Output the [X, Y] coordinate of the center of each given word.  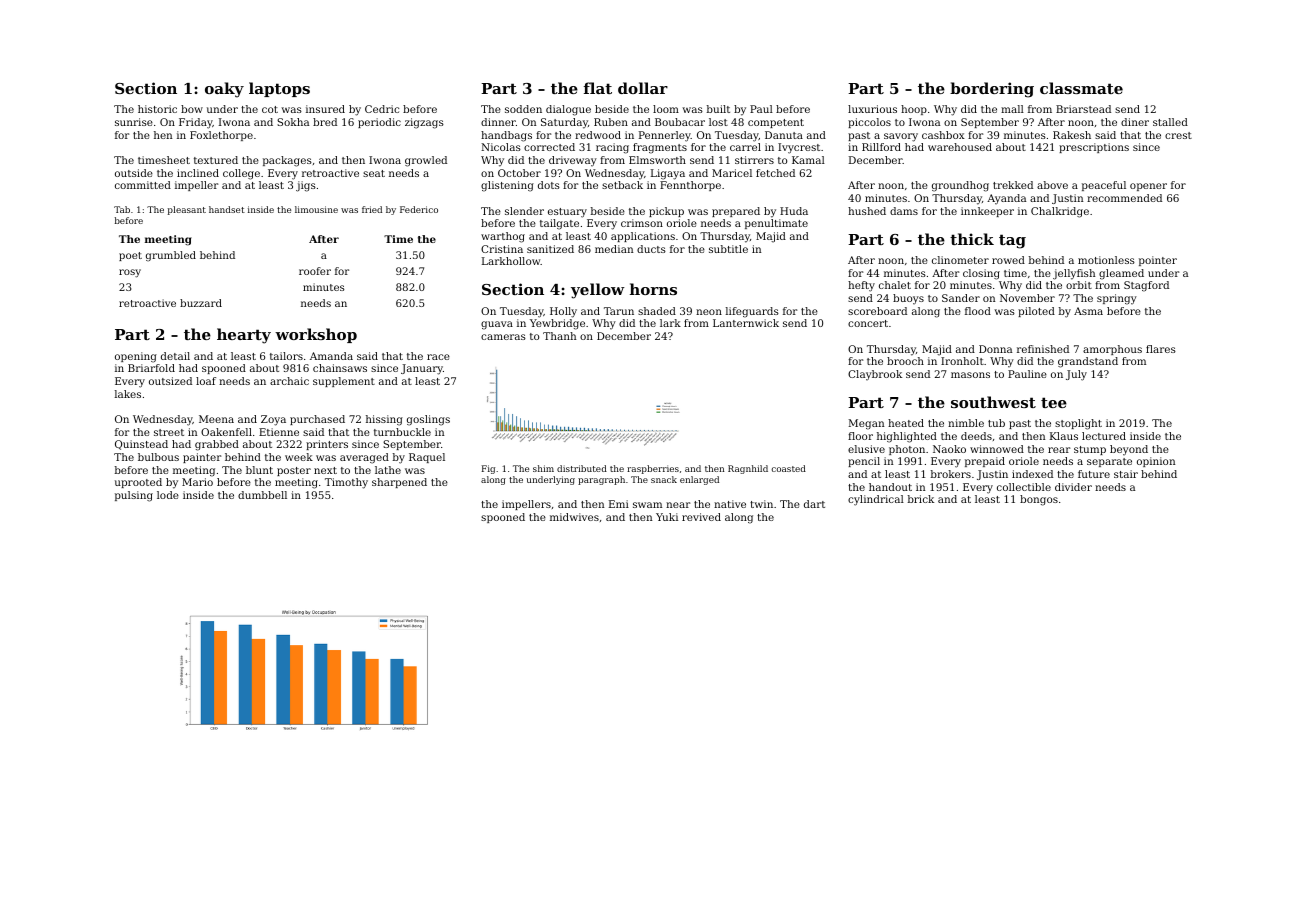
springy [1117, 299]
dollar [643, 88]
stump [1090, 450]
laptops [279, 89]
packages [287, 161]
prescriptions [1094, 148]
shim [543, 468]
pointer [1158, 261]
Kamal [808, 160]
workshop [316, 335]
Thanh [559, 336]
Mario [197, 482]
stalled [1170, 122]
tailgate [559, 224]
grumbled [171, 256]
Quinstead [141, 445]
